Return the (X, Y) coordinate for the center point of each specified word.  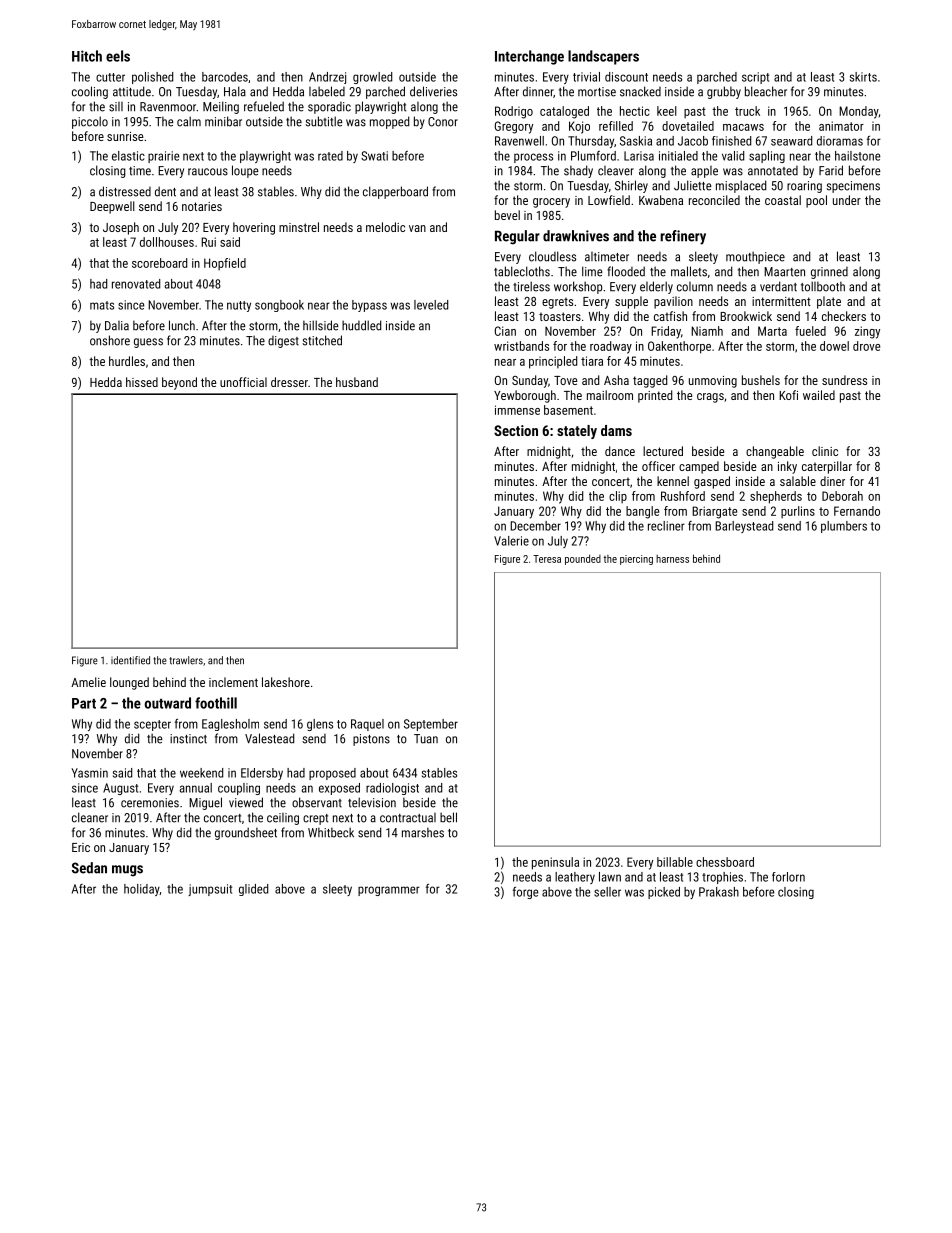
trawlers (186, 660)
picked (664, 893)
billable (675, 862)
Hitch (87, 56)
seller (607, 892)
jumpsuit (210, 890)
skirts (863, 77)
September (431, 725)
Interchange (529, 57)
